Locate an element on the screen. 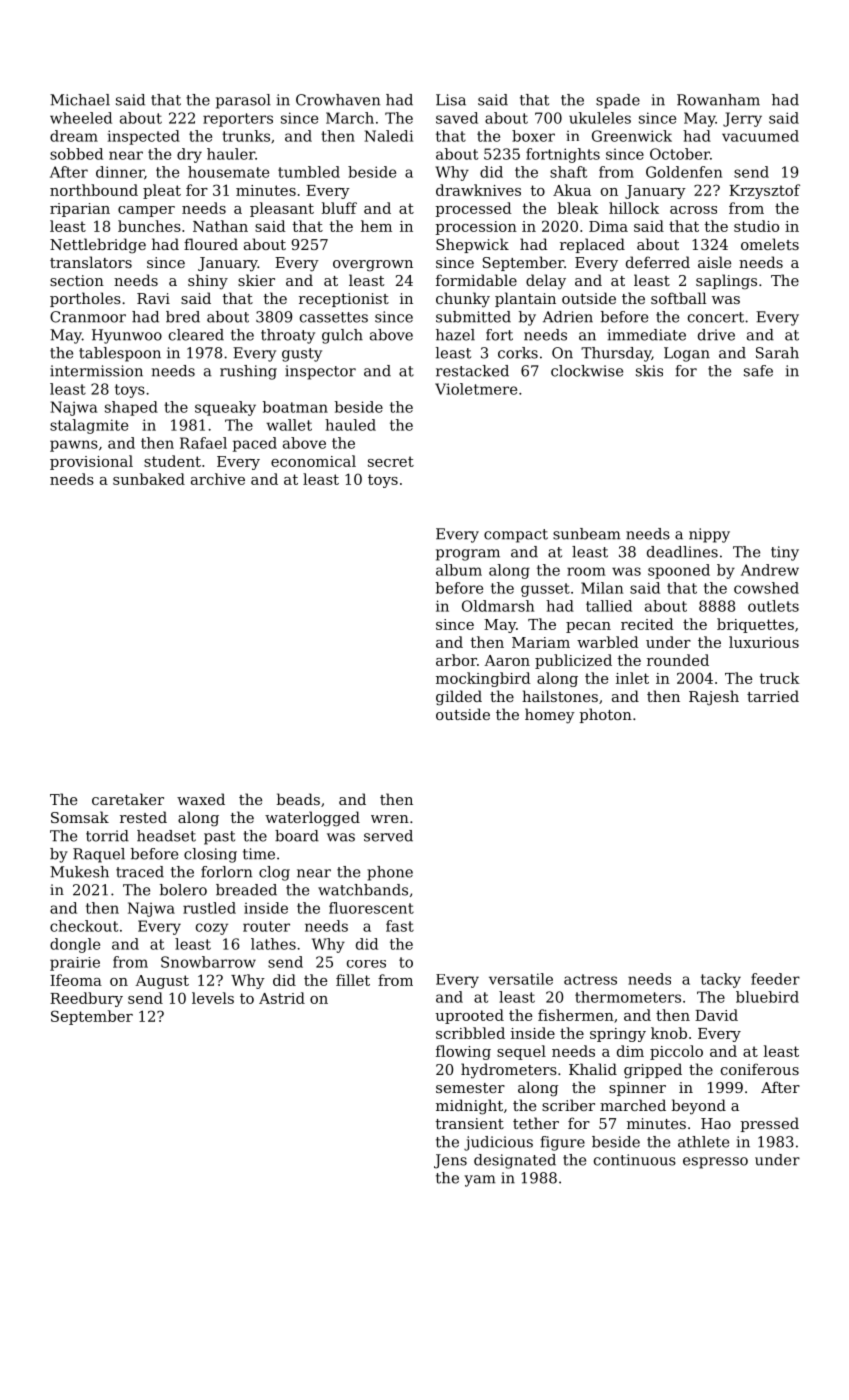 This screenshot has width=849, height=1400. program is located at coordinates (468, 555).
